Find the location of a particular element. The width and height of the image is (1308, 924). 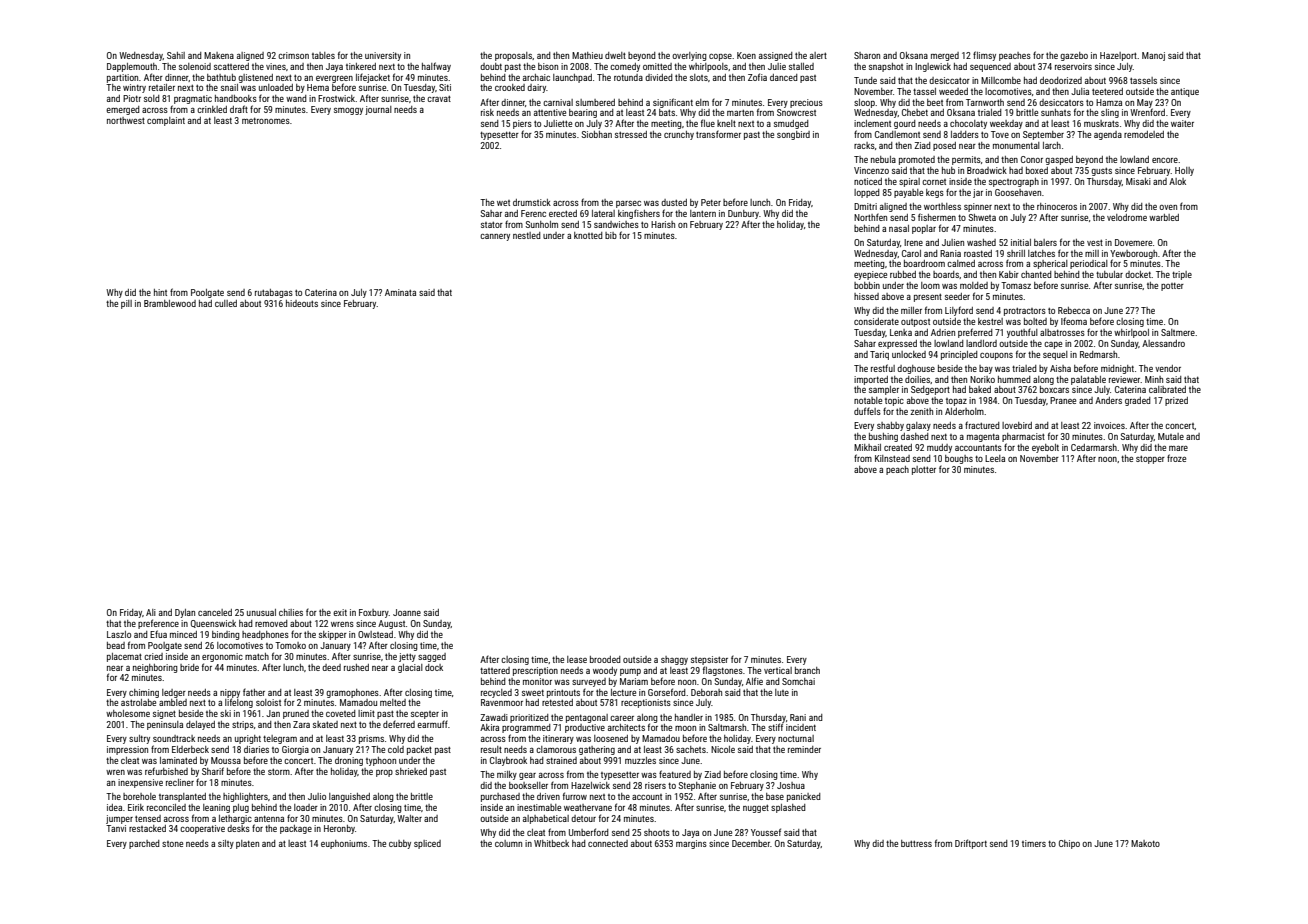

Mathieu is located at coordinates (587, 55).
